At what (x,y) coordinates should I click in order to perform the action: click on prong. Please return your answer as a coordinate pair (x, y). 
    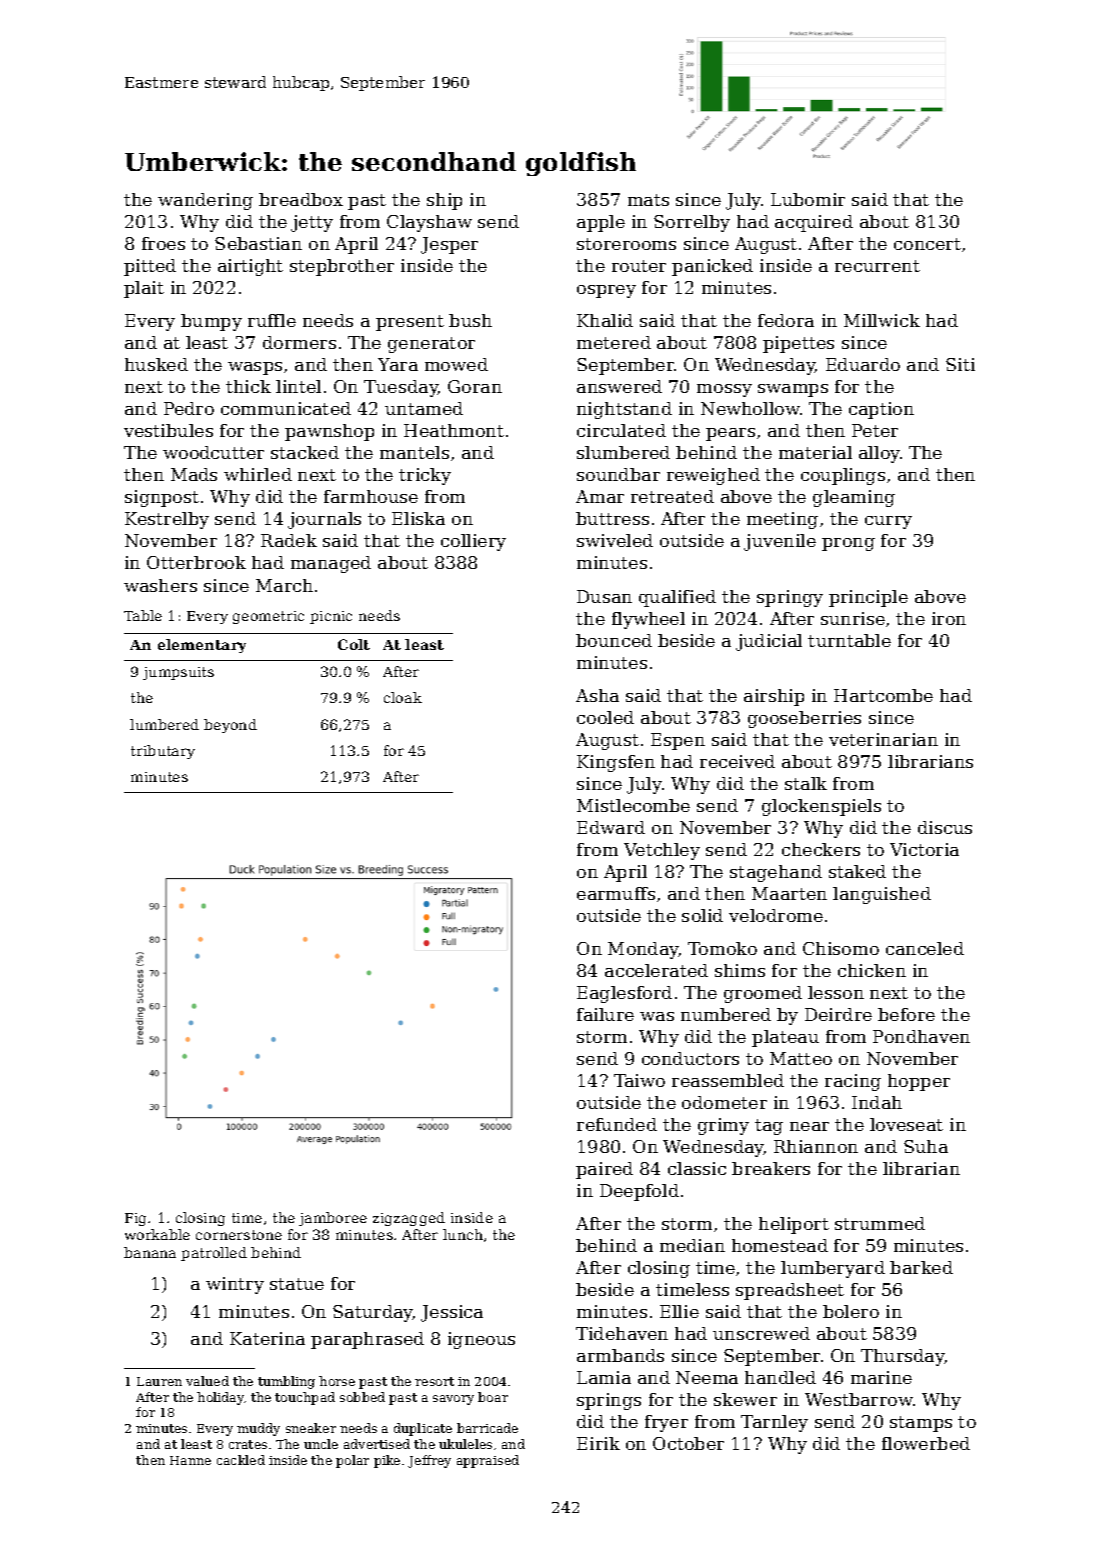
    Looking at the image, I should click on (848, 544).
